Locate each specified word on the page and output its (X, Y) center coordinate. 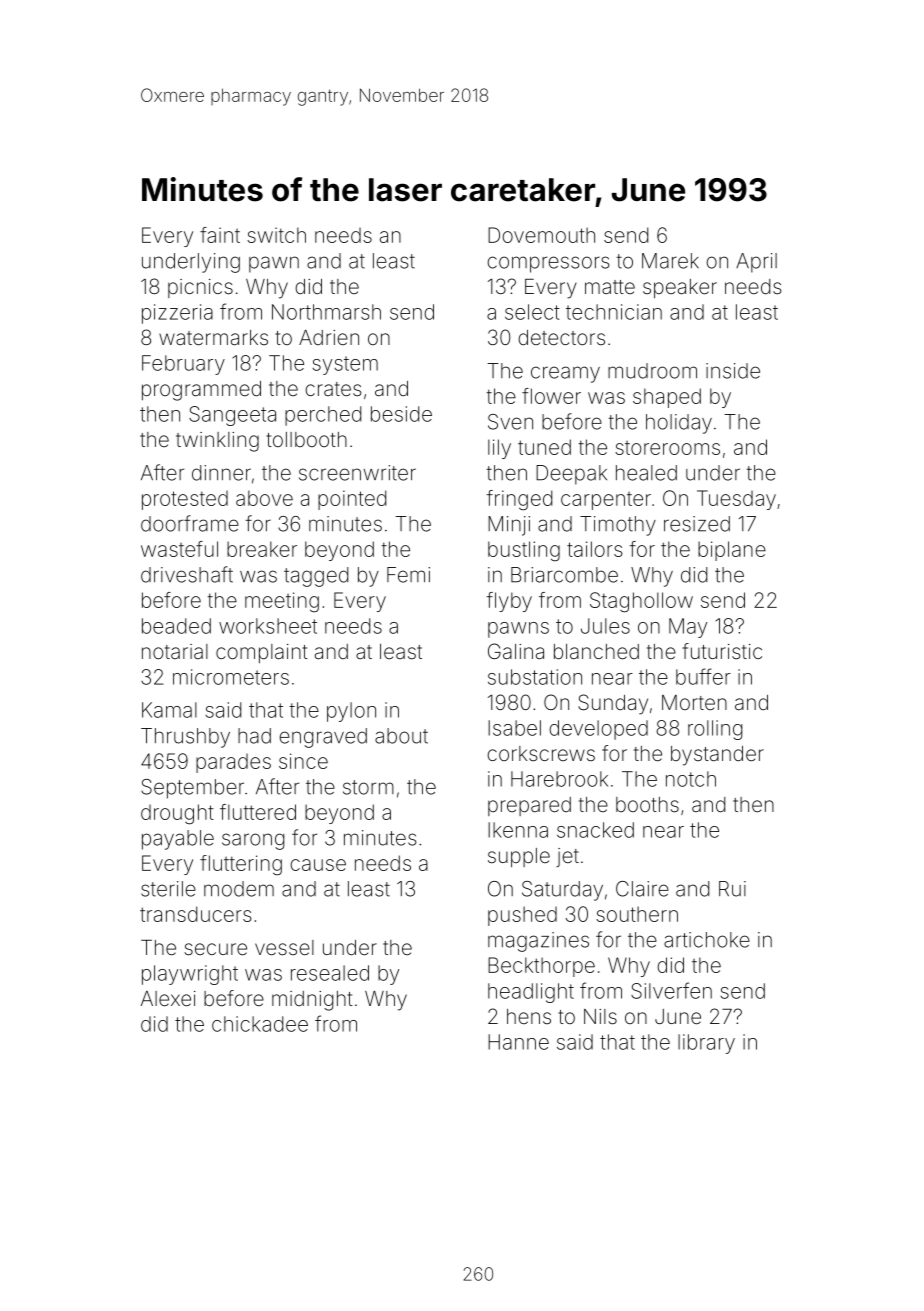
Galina (516, 651)
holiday (679, 424)
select (532, 312)
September (192, 789)
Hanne (518, 1042)
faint (220, 235)
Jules (605, 626)
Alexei (168, 998)
